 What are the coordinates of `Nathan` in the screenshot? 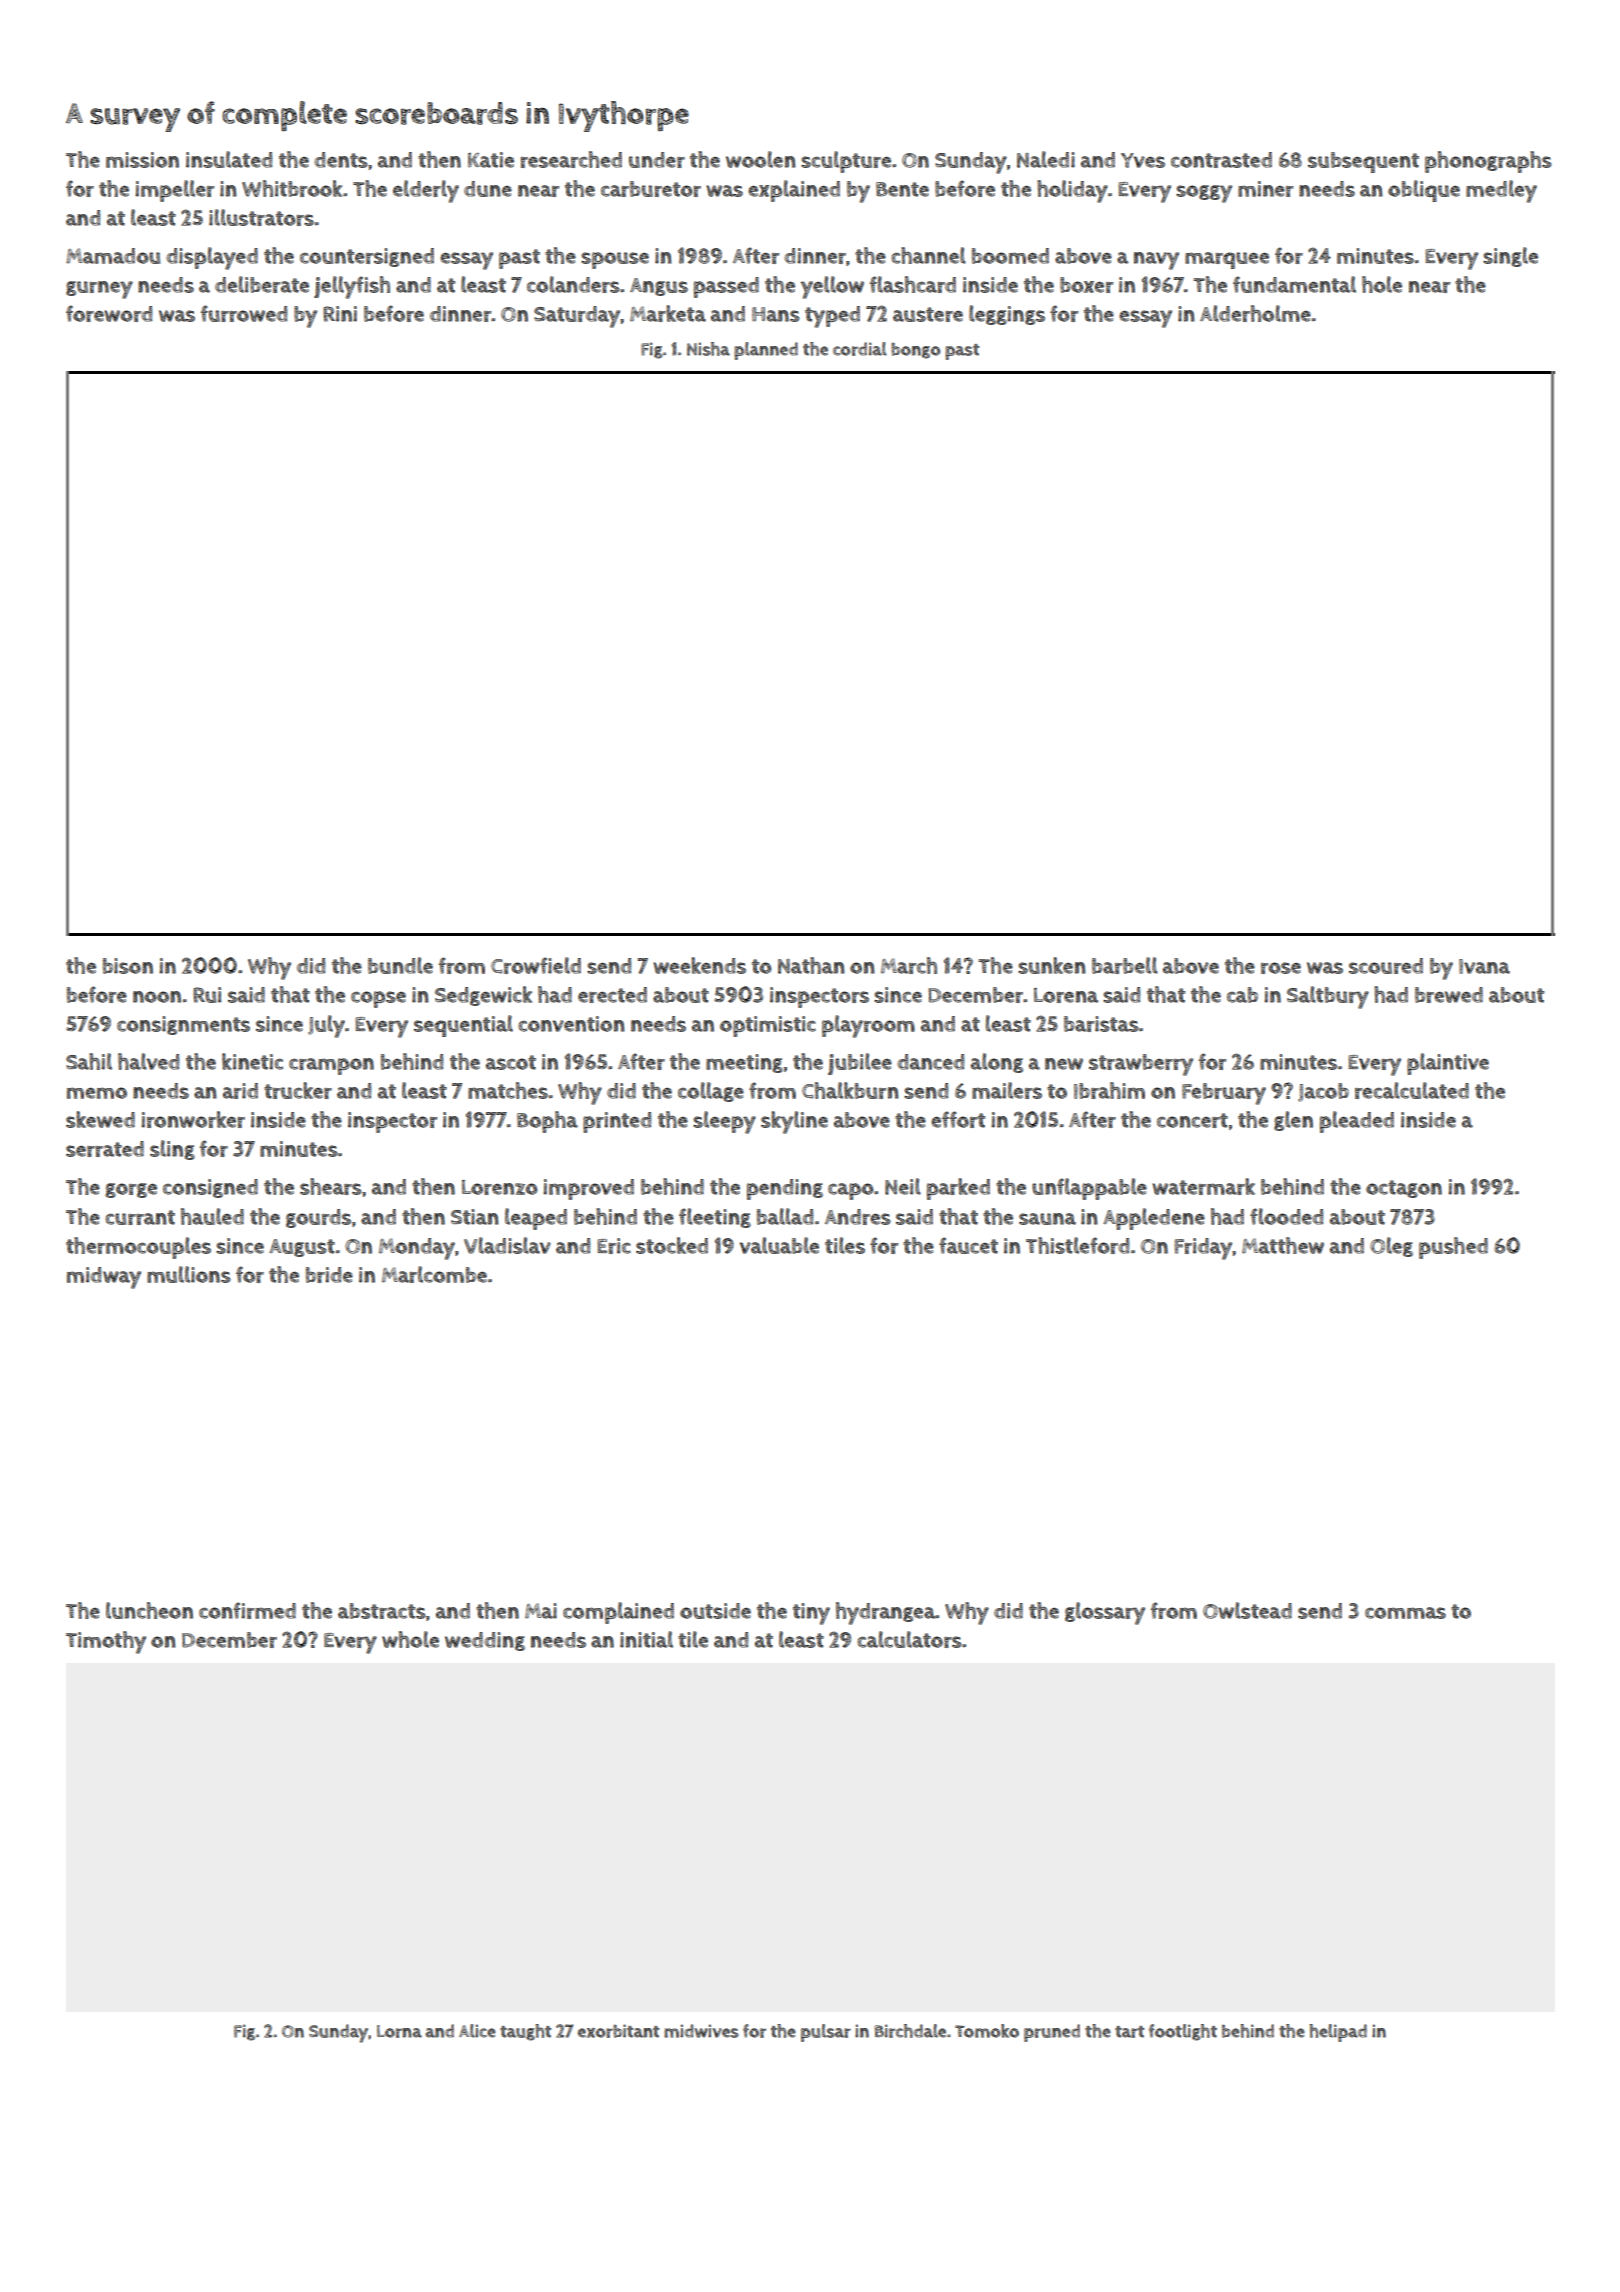 It's located at (811, 965).
